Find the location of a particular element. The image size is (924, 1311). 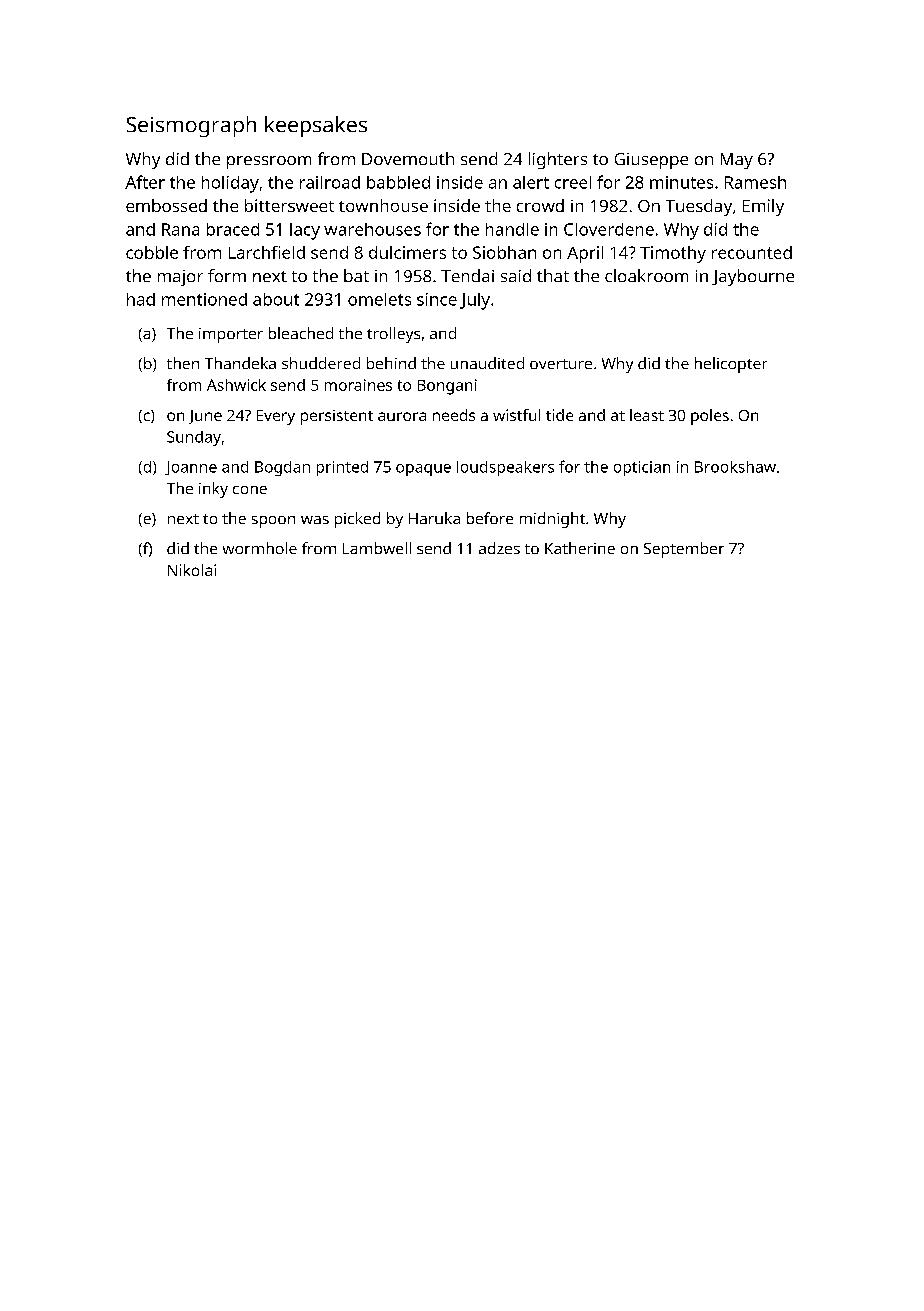

wistful is located at coordinates (516, 415).
